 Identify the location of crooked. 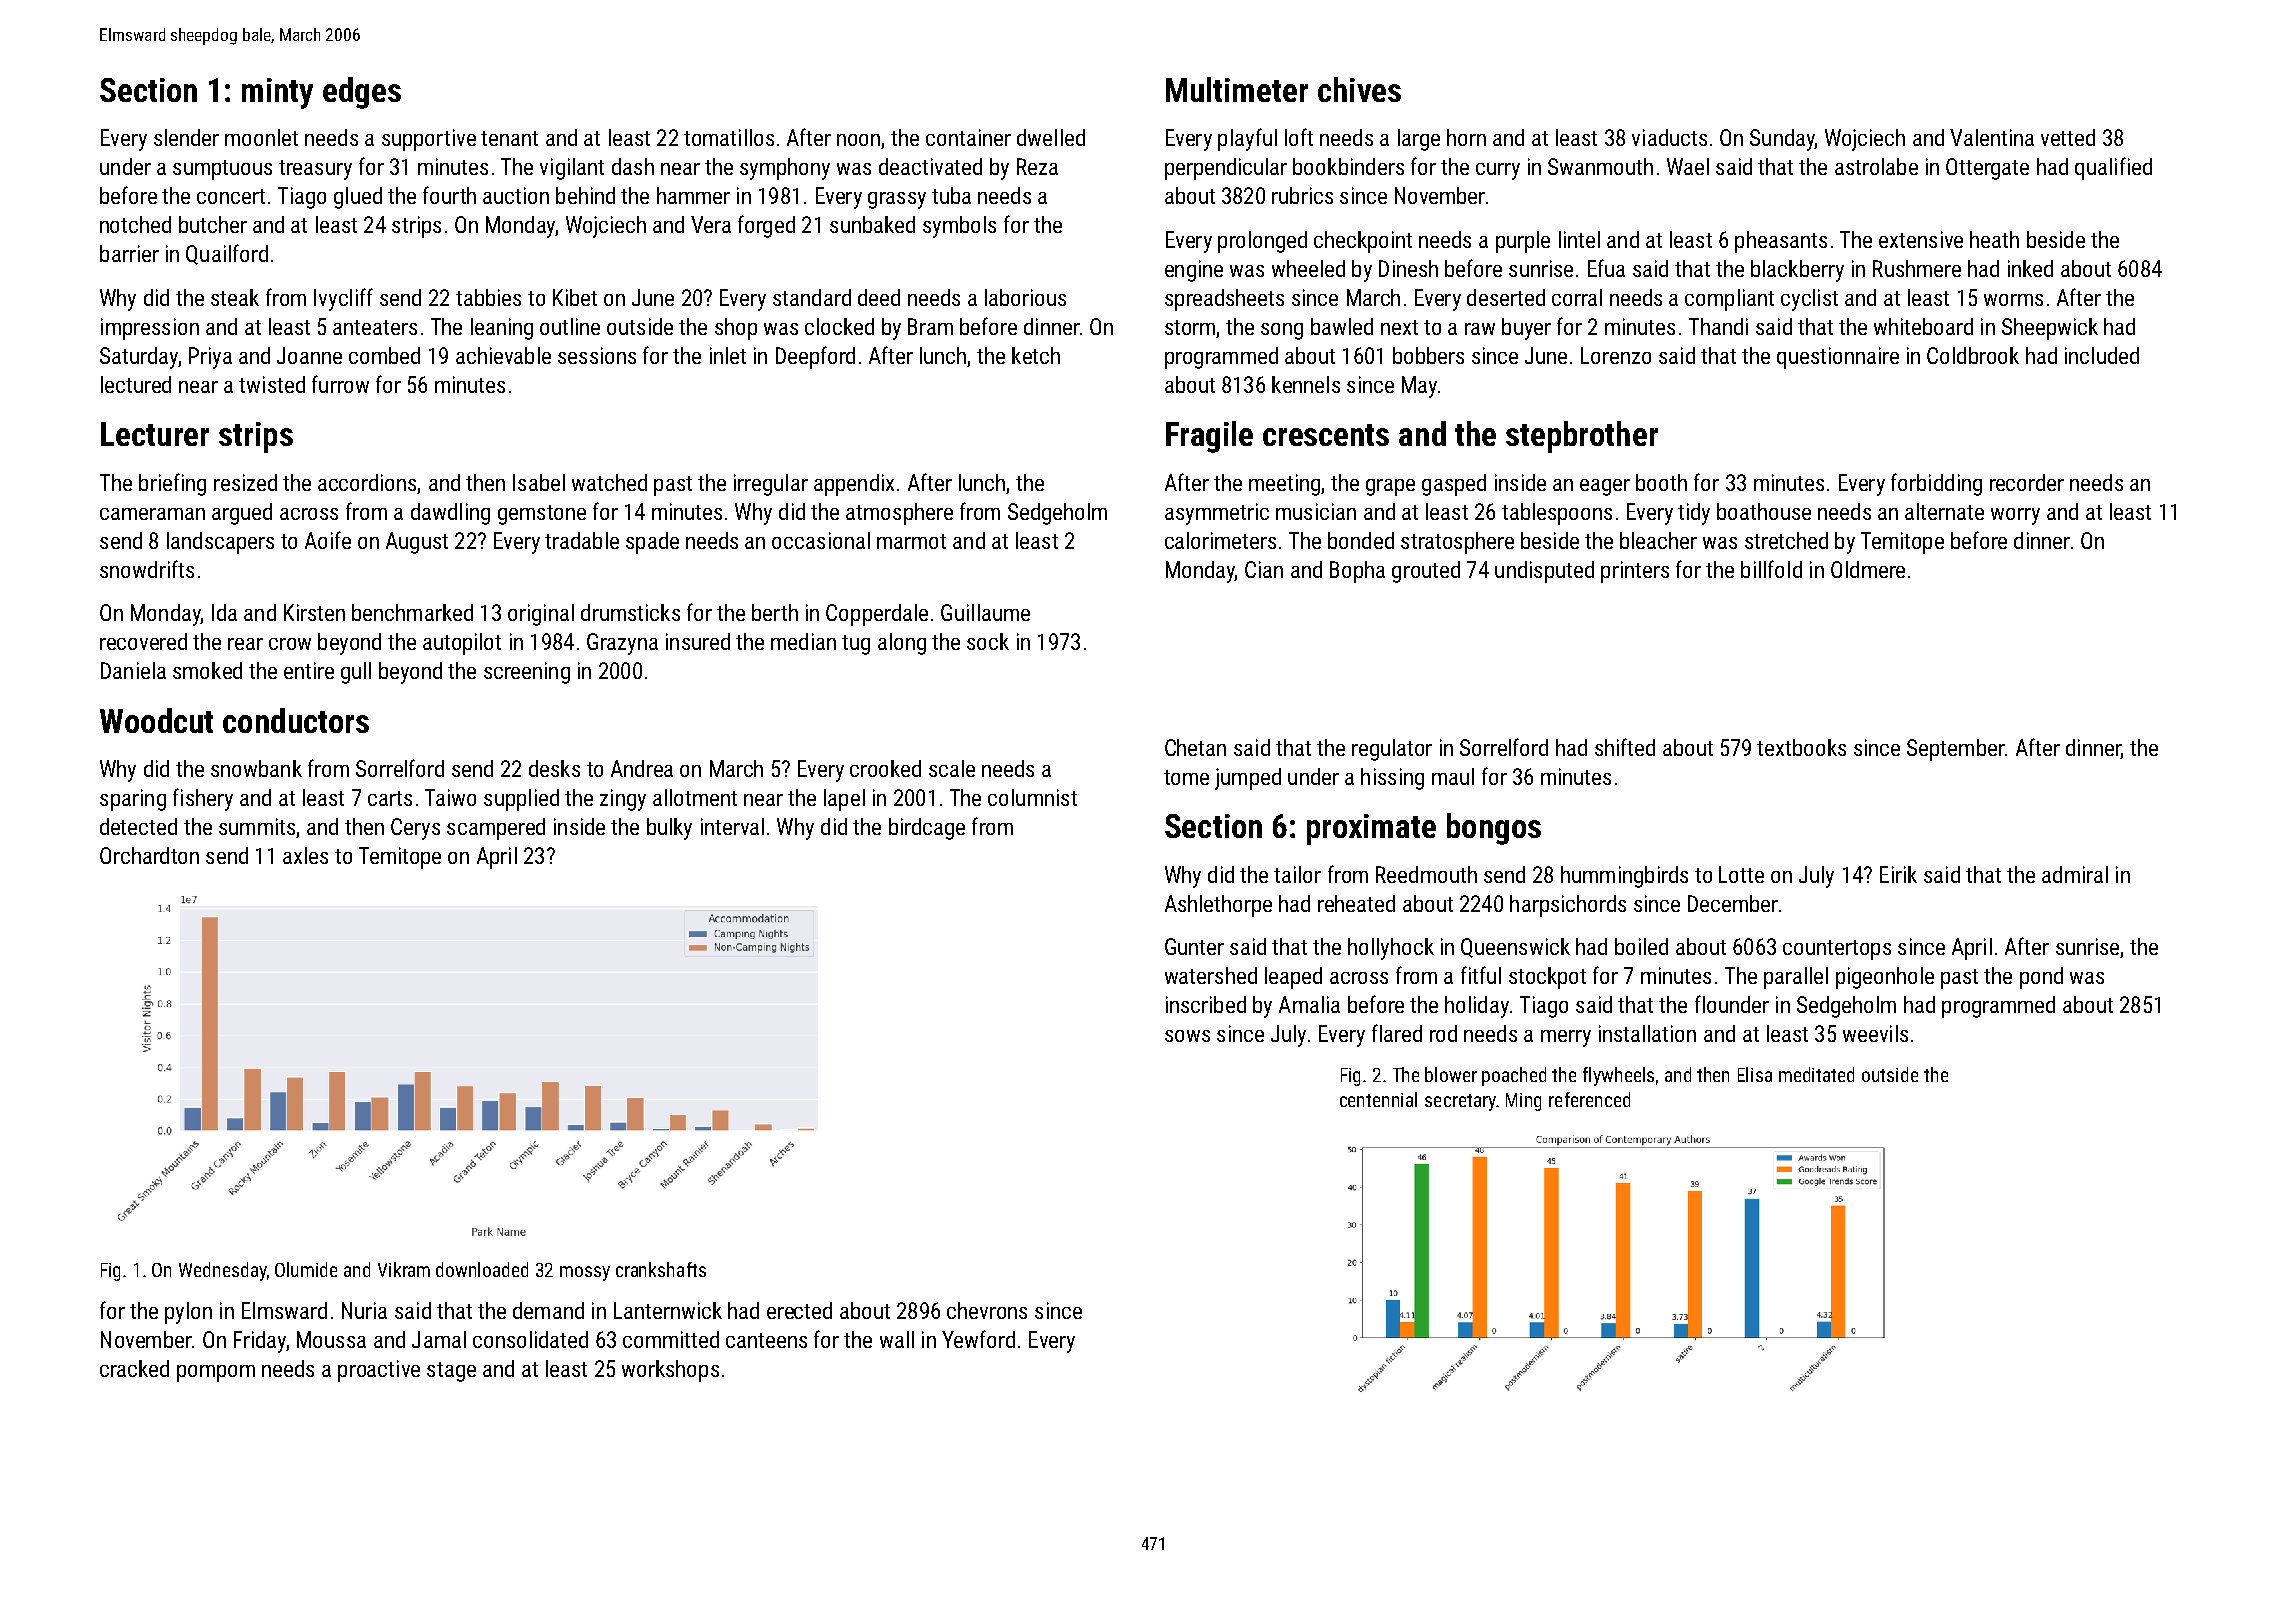
(885, 768).
